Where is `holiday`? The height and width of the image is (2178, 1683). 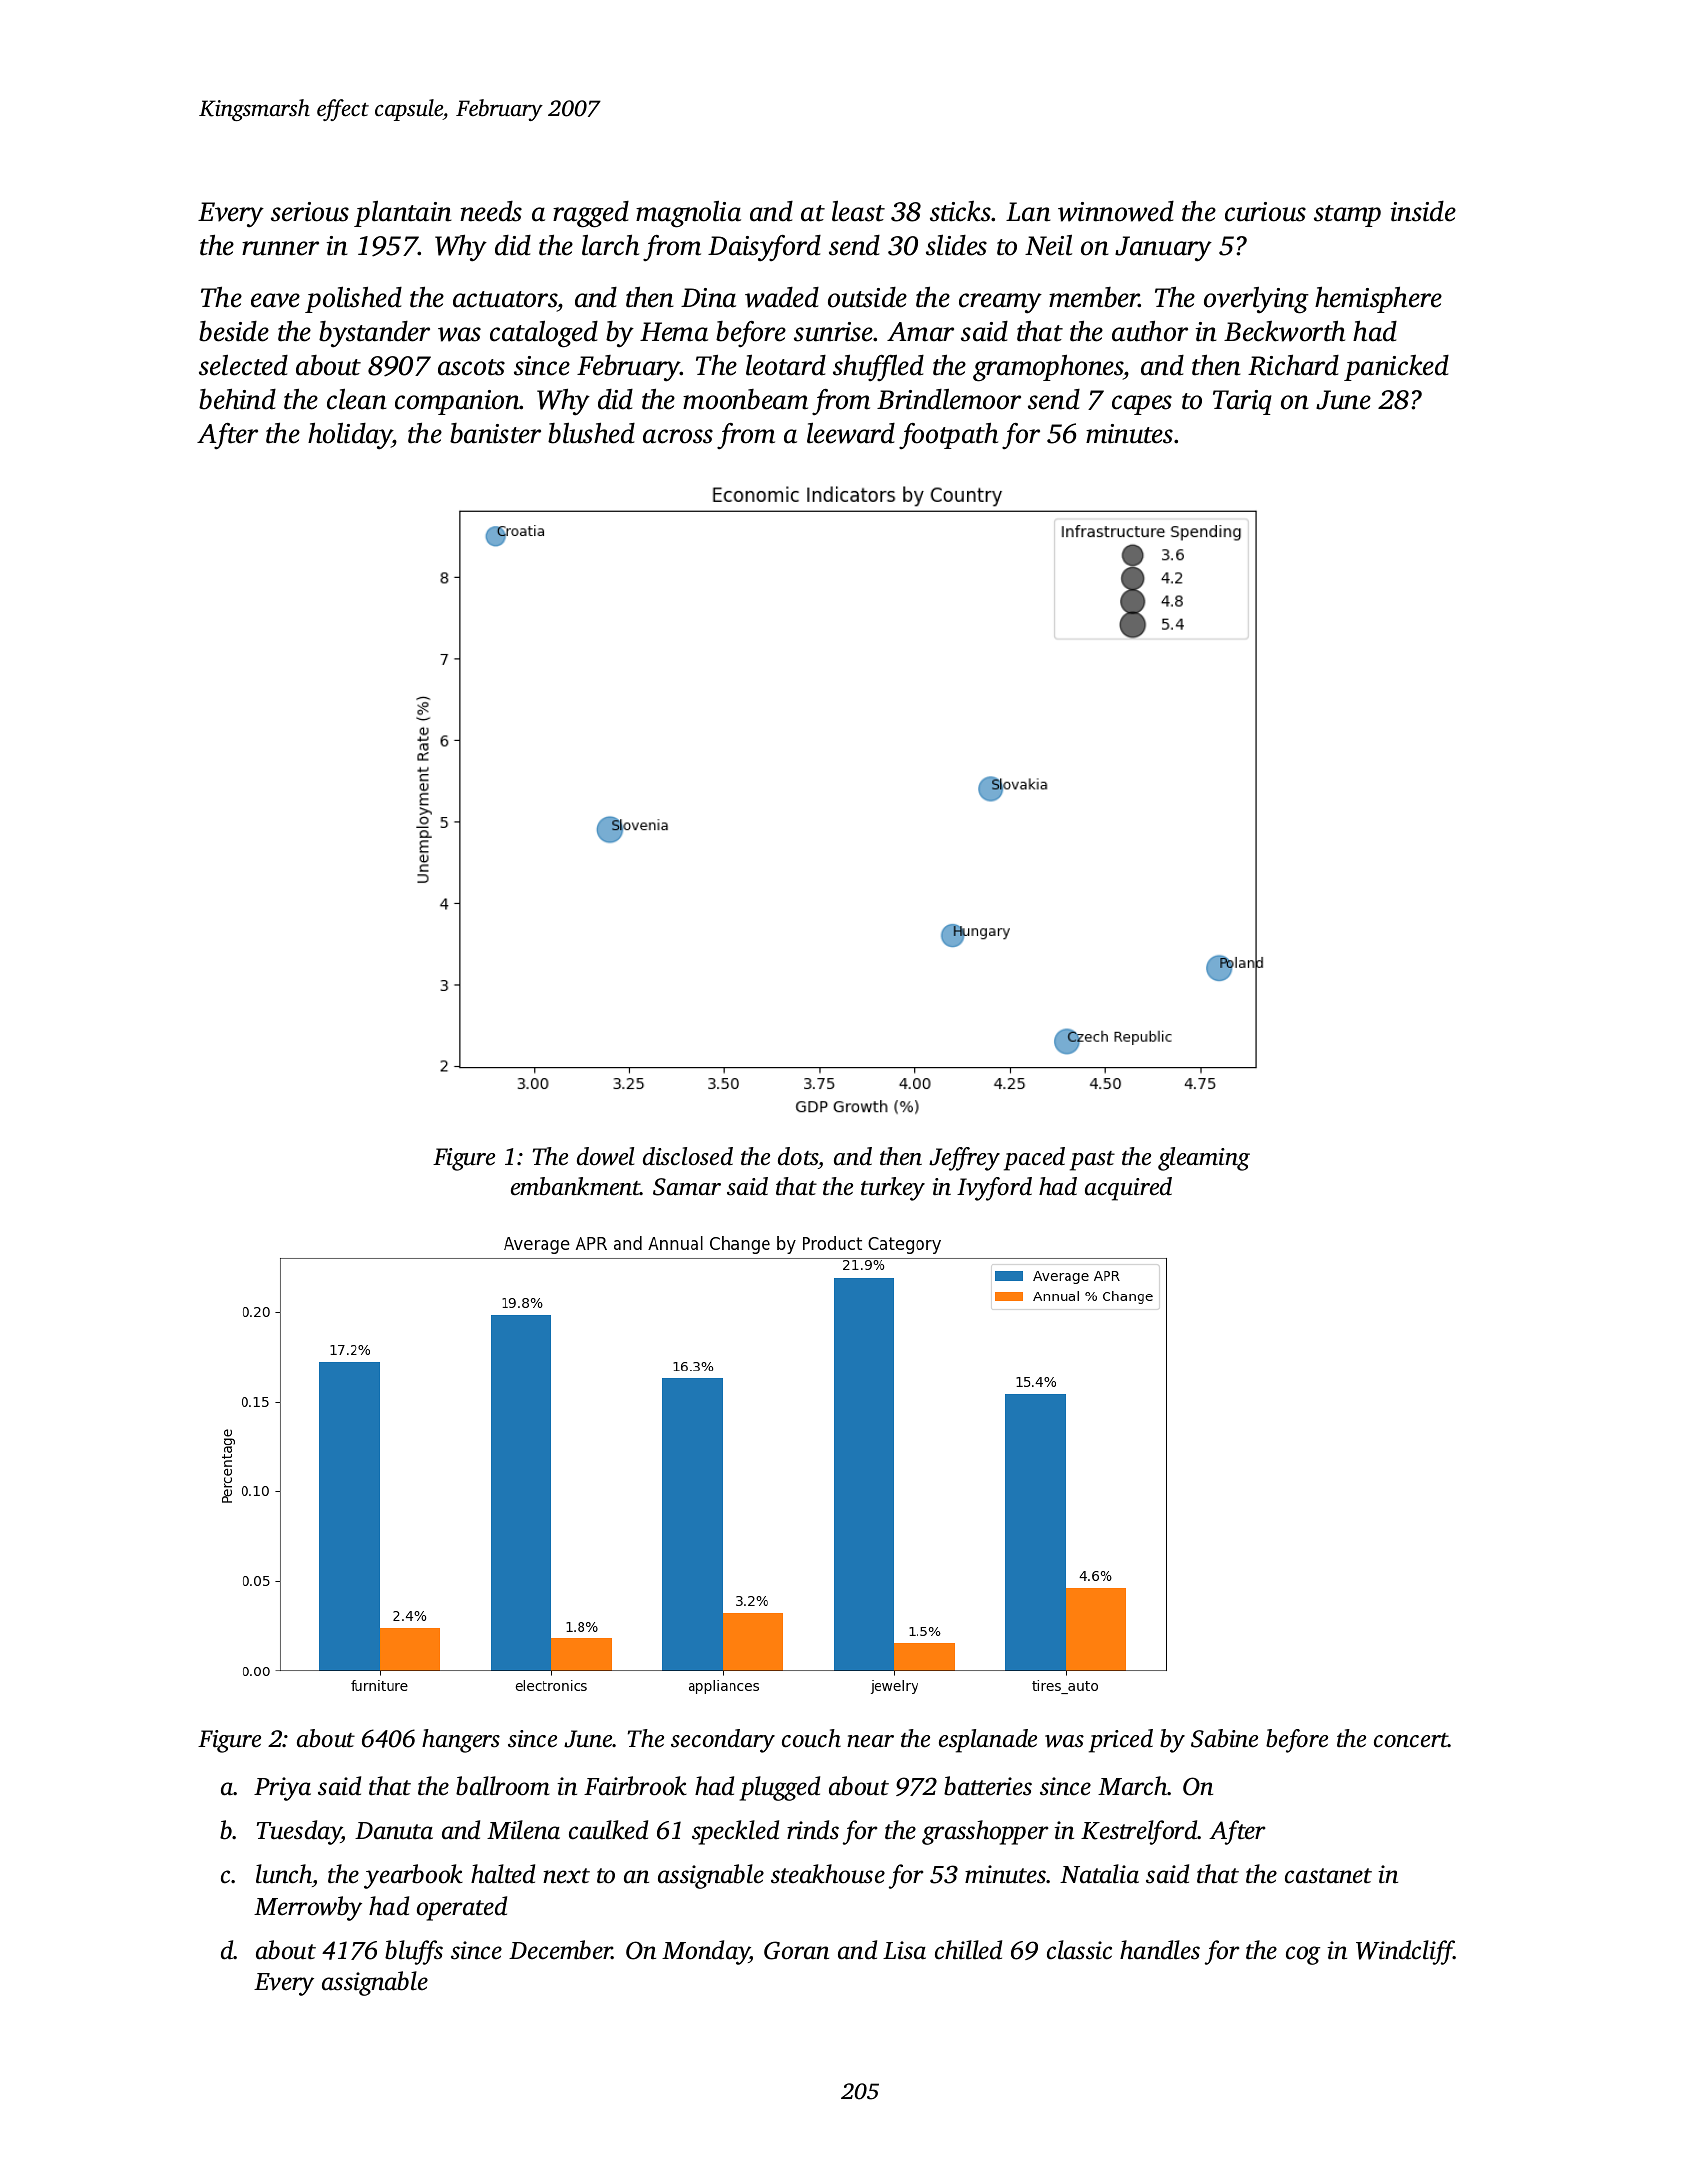 holiday is located at coordinates (350, 436).
